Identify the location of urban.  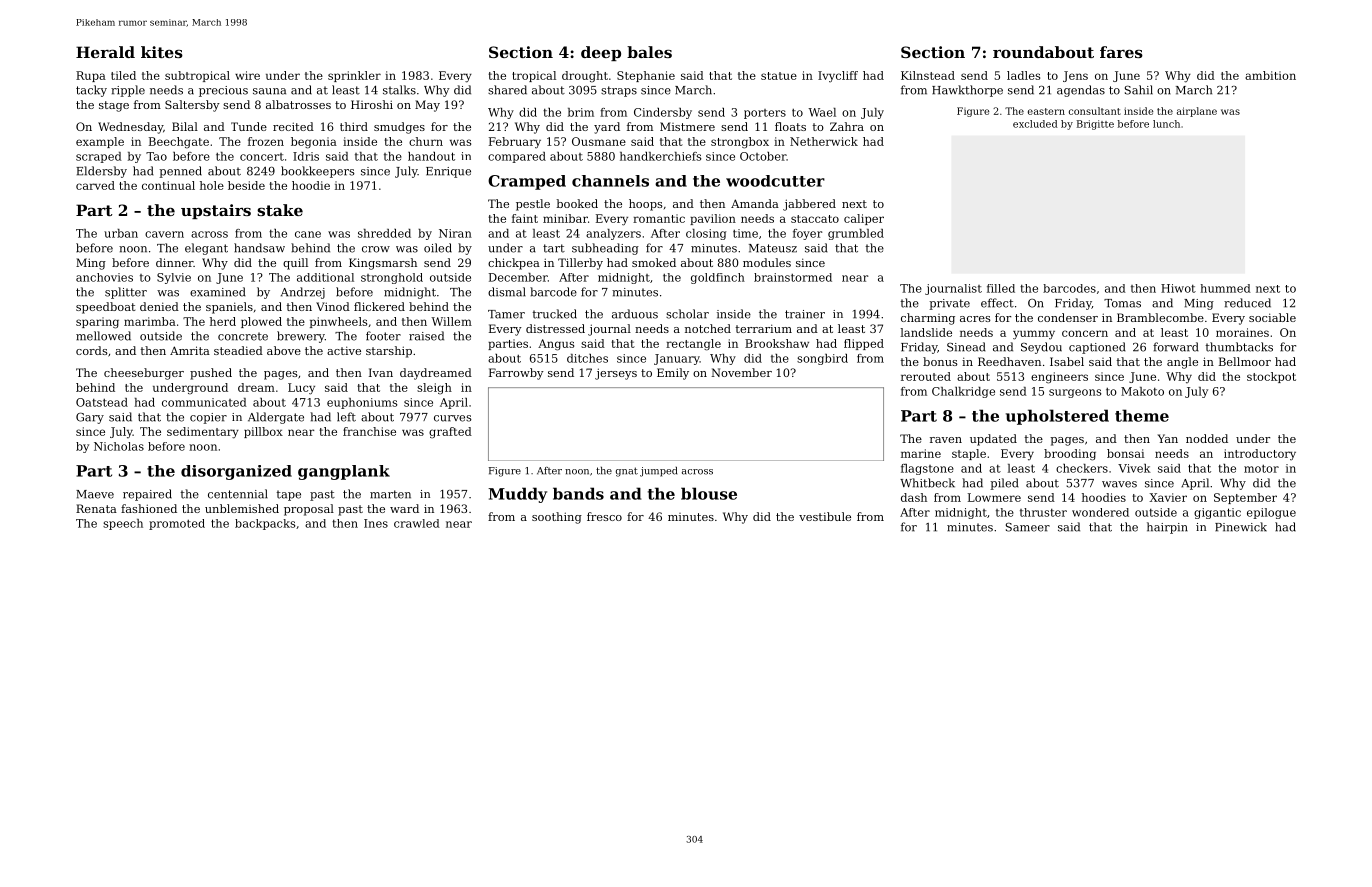
(121, 233).
